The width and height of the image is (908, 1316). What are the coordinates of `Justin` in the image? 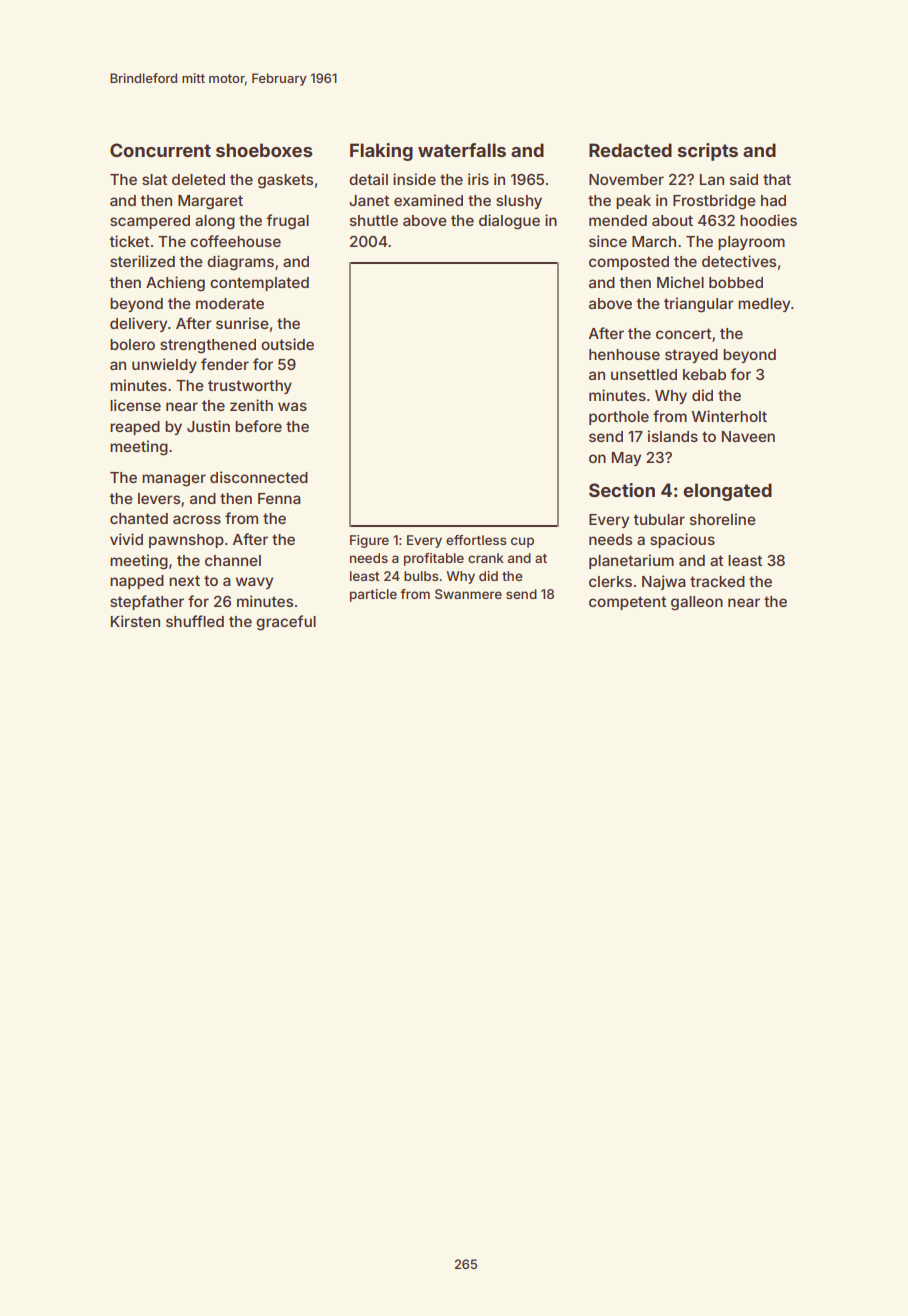 It's located at (208, 426).
